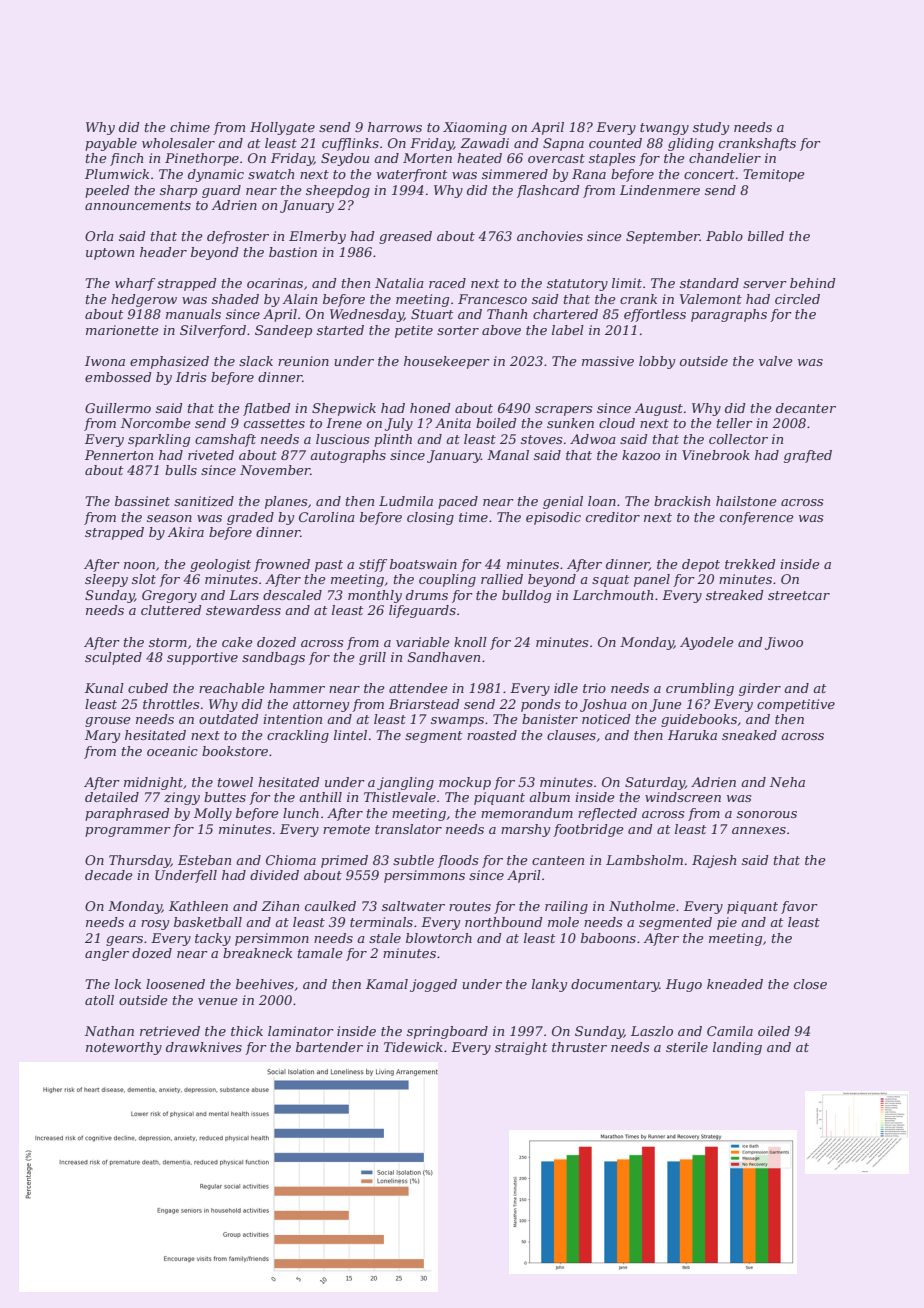 This page has width=924, height=1308. I want to click on peeled, so click(107, 191).
